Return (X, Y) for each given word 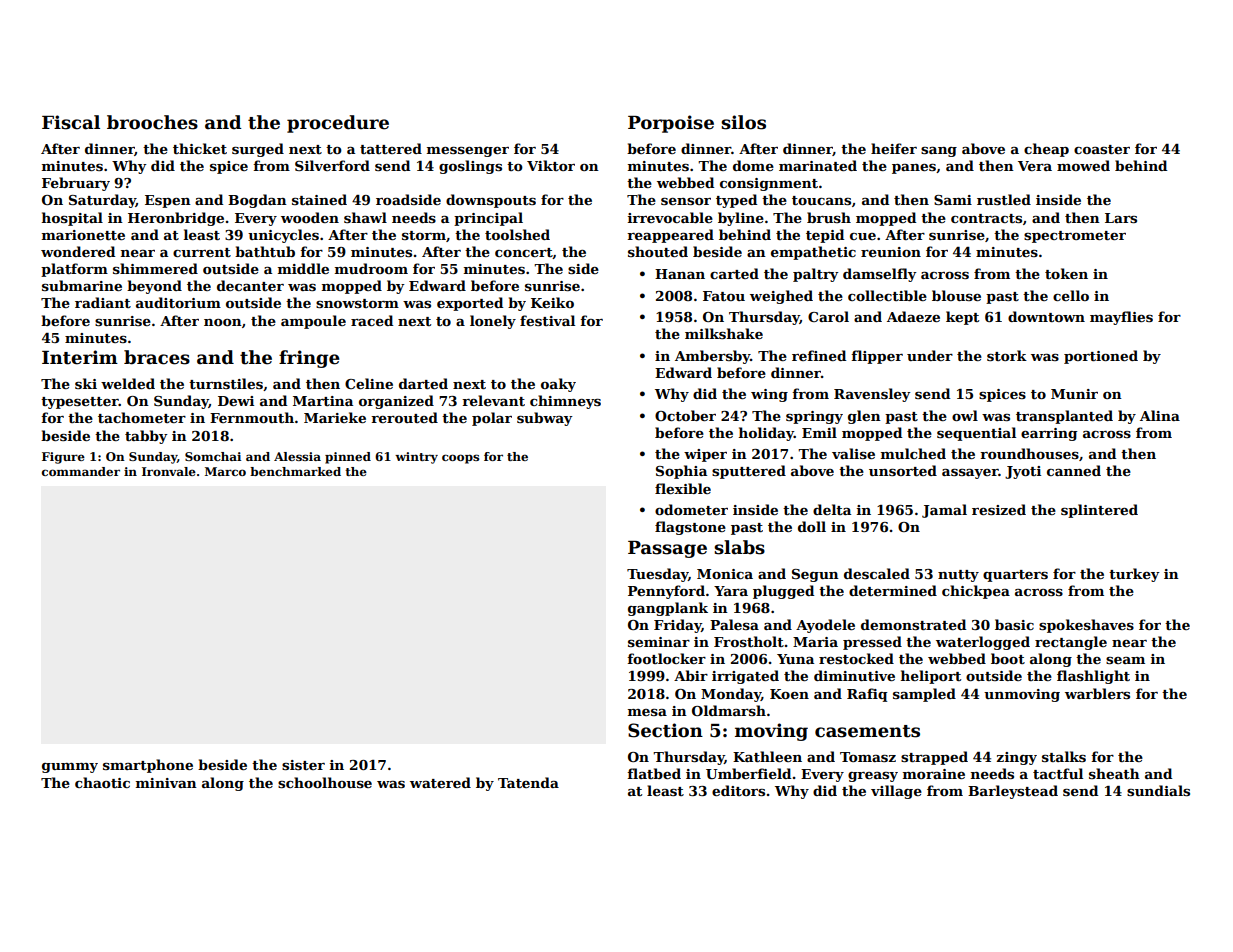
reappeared (670, 236)
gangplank (668, 609)
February (76, 184)
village (896, 792)
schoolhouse (325, 782)
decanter (250, 285)
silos (743, 122)
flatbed (654, 773)
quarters (1015, 576)
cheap (1046, 150)
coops (460, 459)
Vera (1035, 166)
